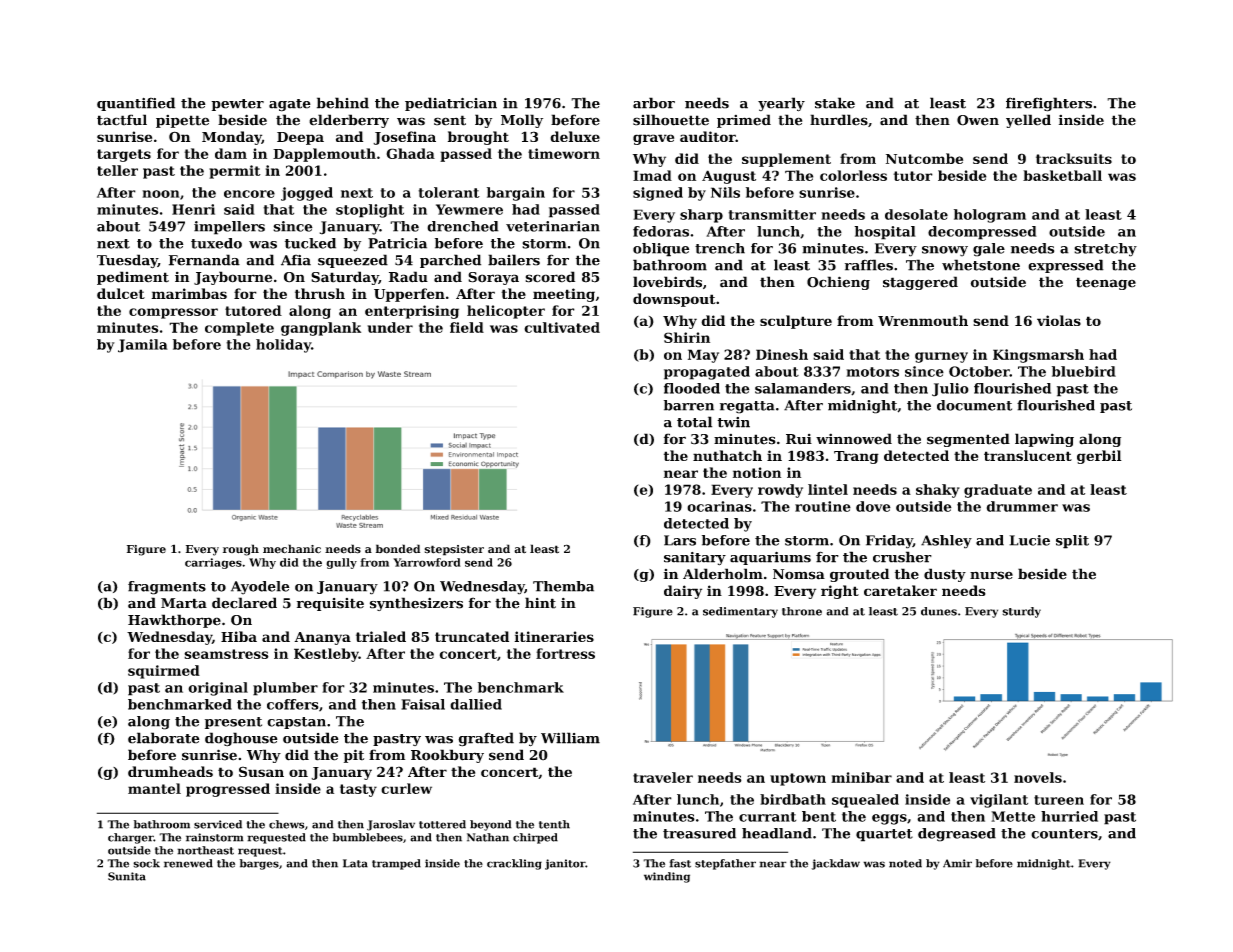 The image size is (1233, 952). Describe the element at coordinates (1059, 320) in the page. I see `violas` at that location.
